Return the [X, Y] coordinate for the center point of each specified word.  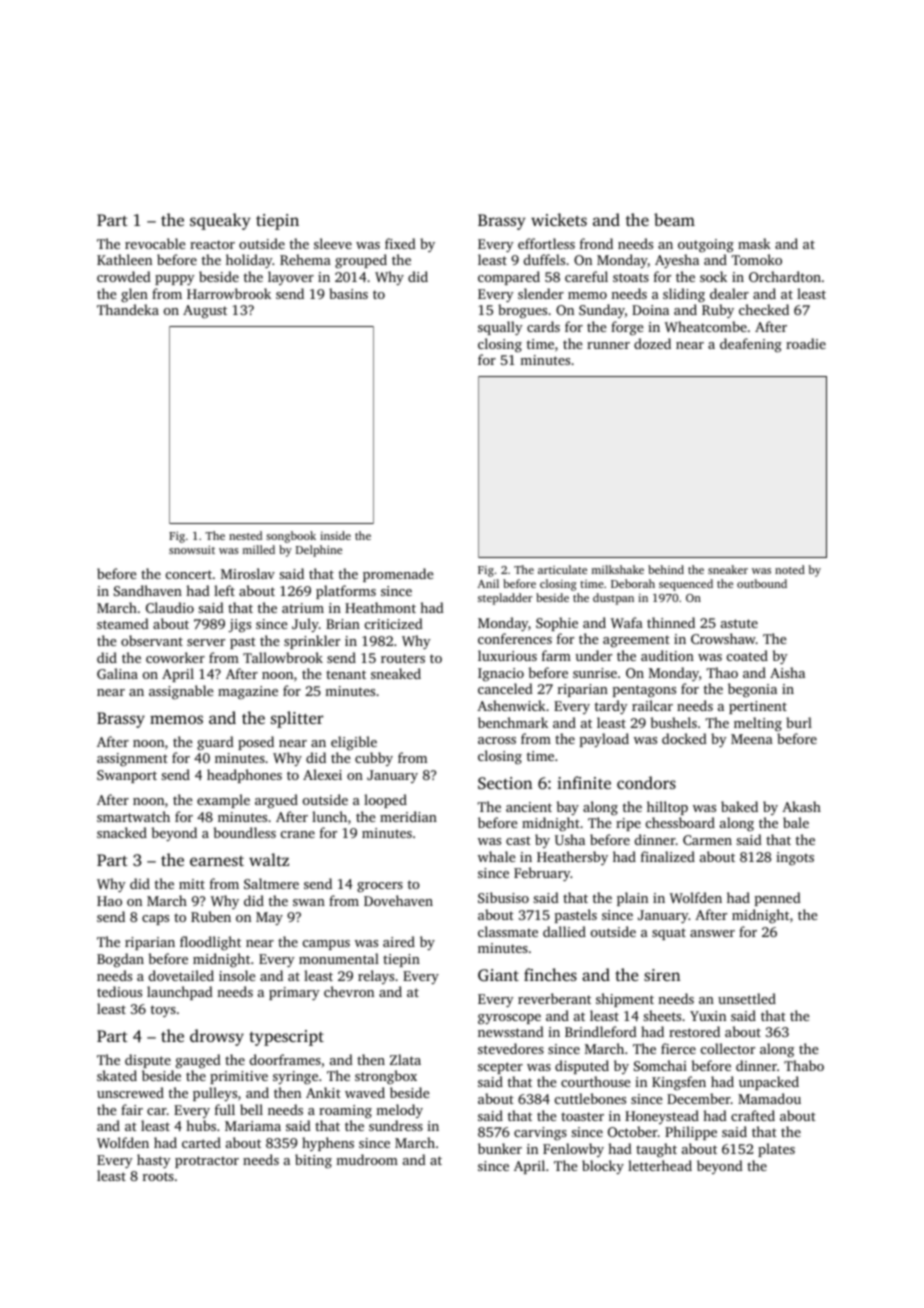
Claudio [170, 607]
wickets [559, 219]
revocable [155, 243]
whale [496, 856]
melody [399, 1111]
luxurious [507, 655]
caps [155, 920]
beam [674, 219]
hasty [154, 1161]
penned [778, 899]
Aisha [787, 672]
